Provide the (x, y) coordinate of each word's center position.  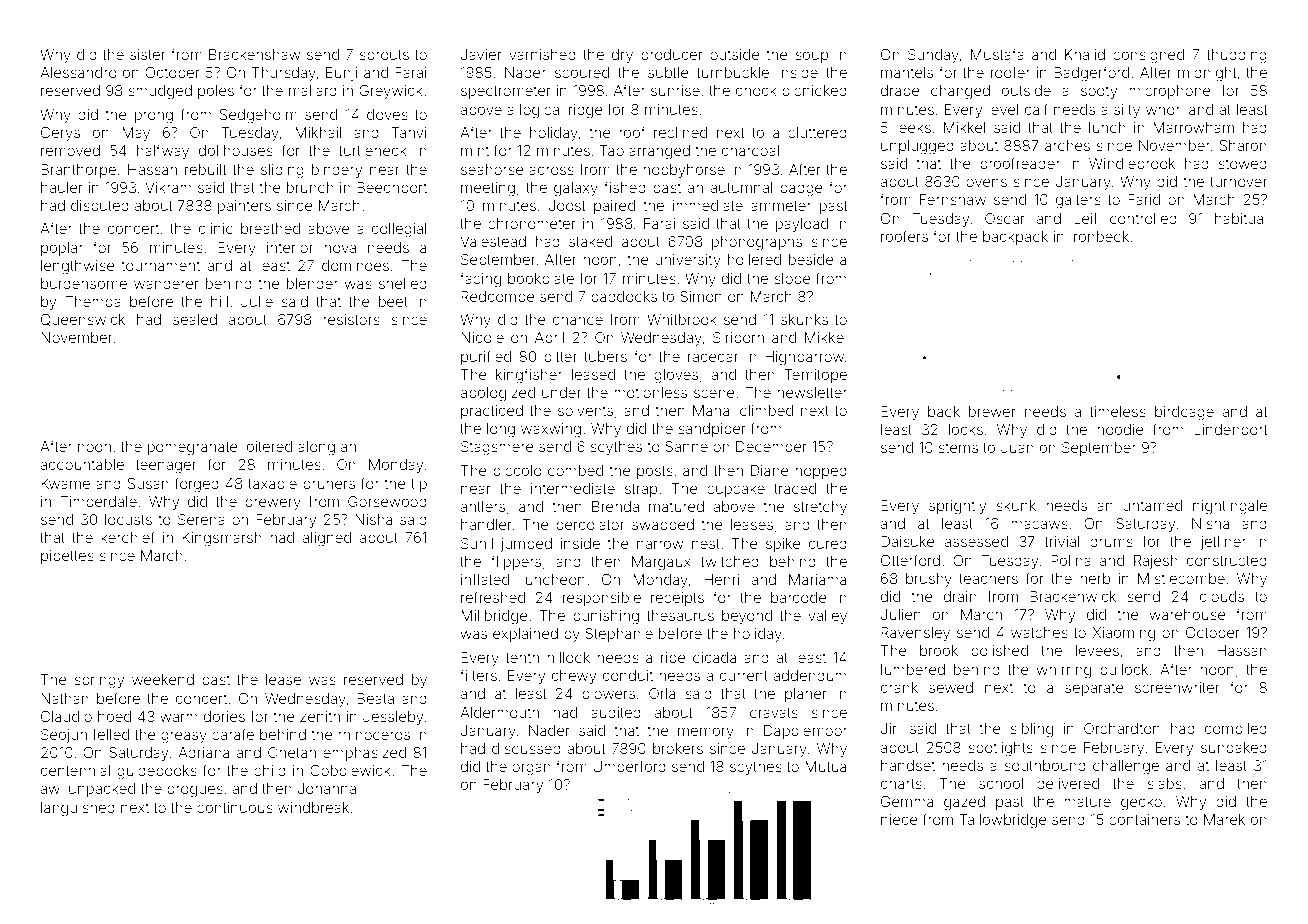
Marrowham (1193, 127)
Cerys (60, 134)
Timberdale (98, 501)
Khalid (1085, 54)
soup (811, 57)
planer (806, 695)
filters (478, 675)
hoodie (1120, 429)
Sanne (686, 446)
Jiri (890, 728)
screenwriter (1177, 687)
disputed (100, 207)
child (270, 770)
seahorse (492, 169)
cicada (714, 657)
